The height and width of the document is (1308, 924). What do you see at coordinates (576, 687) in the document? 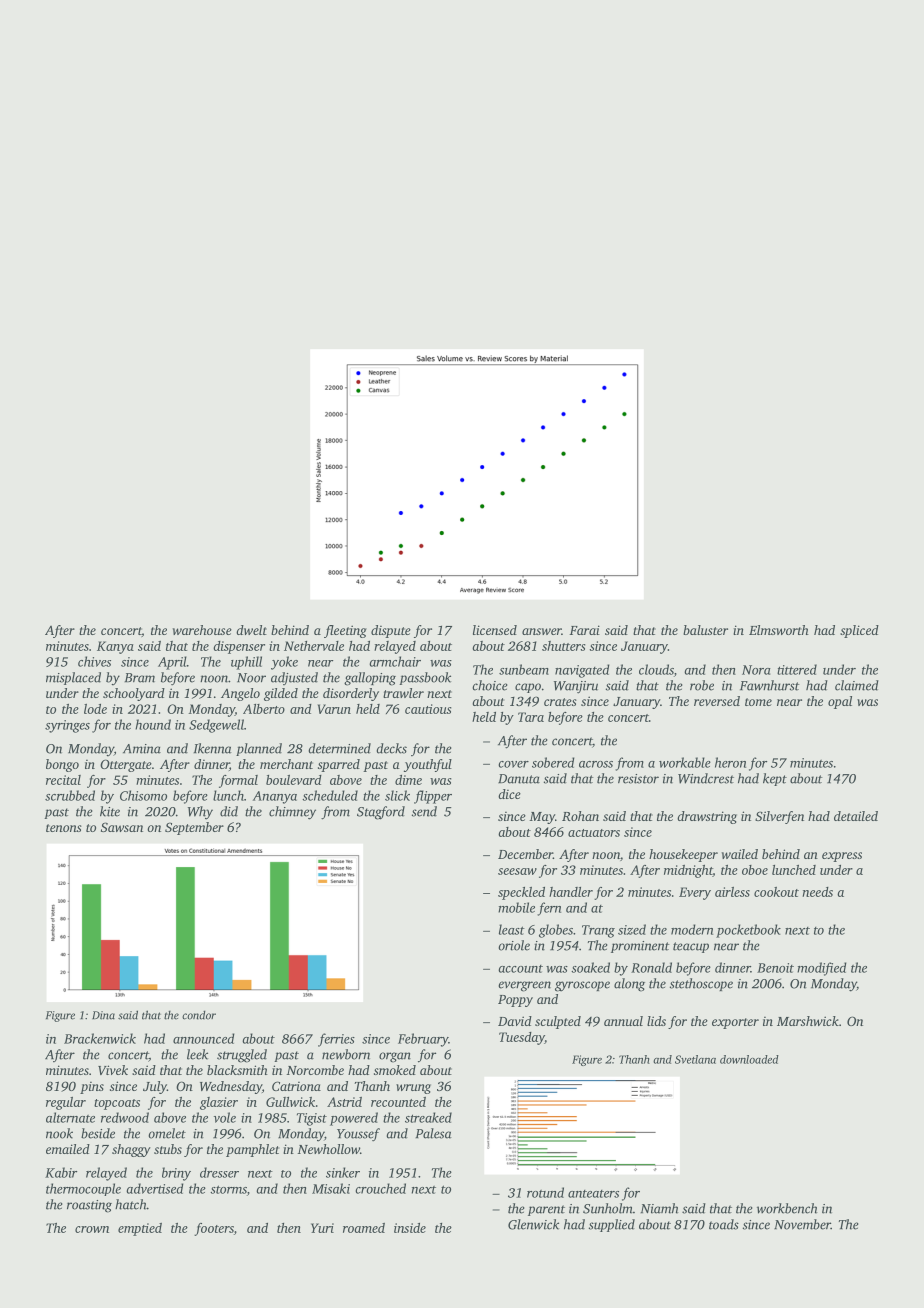
I see `Wanjiru` at bounding box center [576, 687].
